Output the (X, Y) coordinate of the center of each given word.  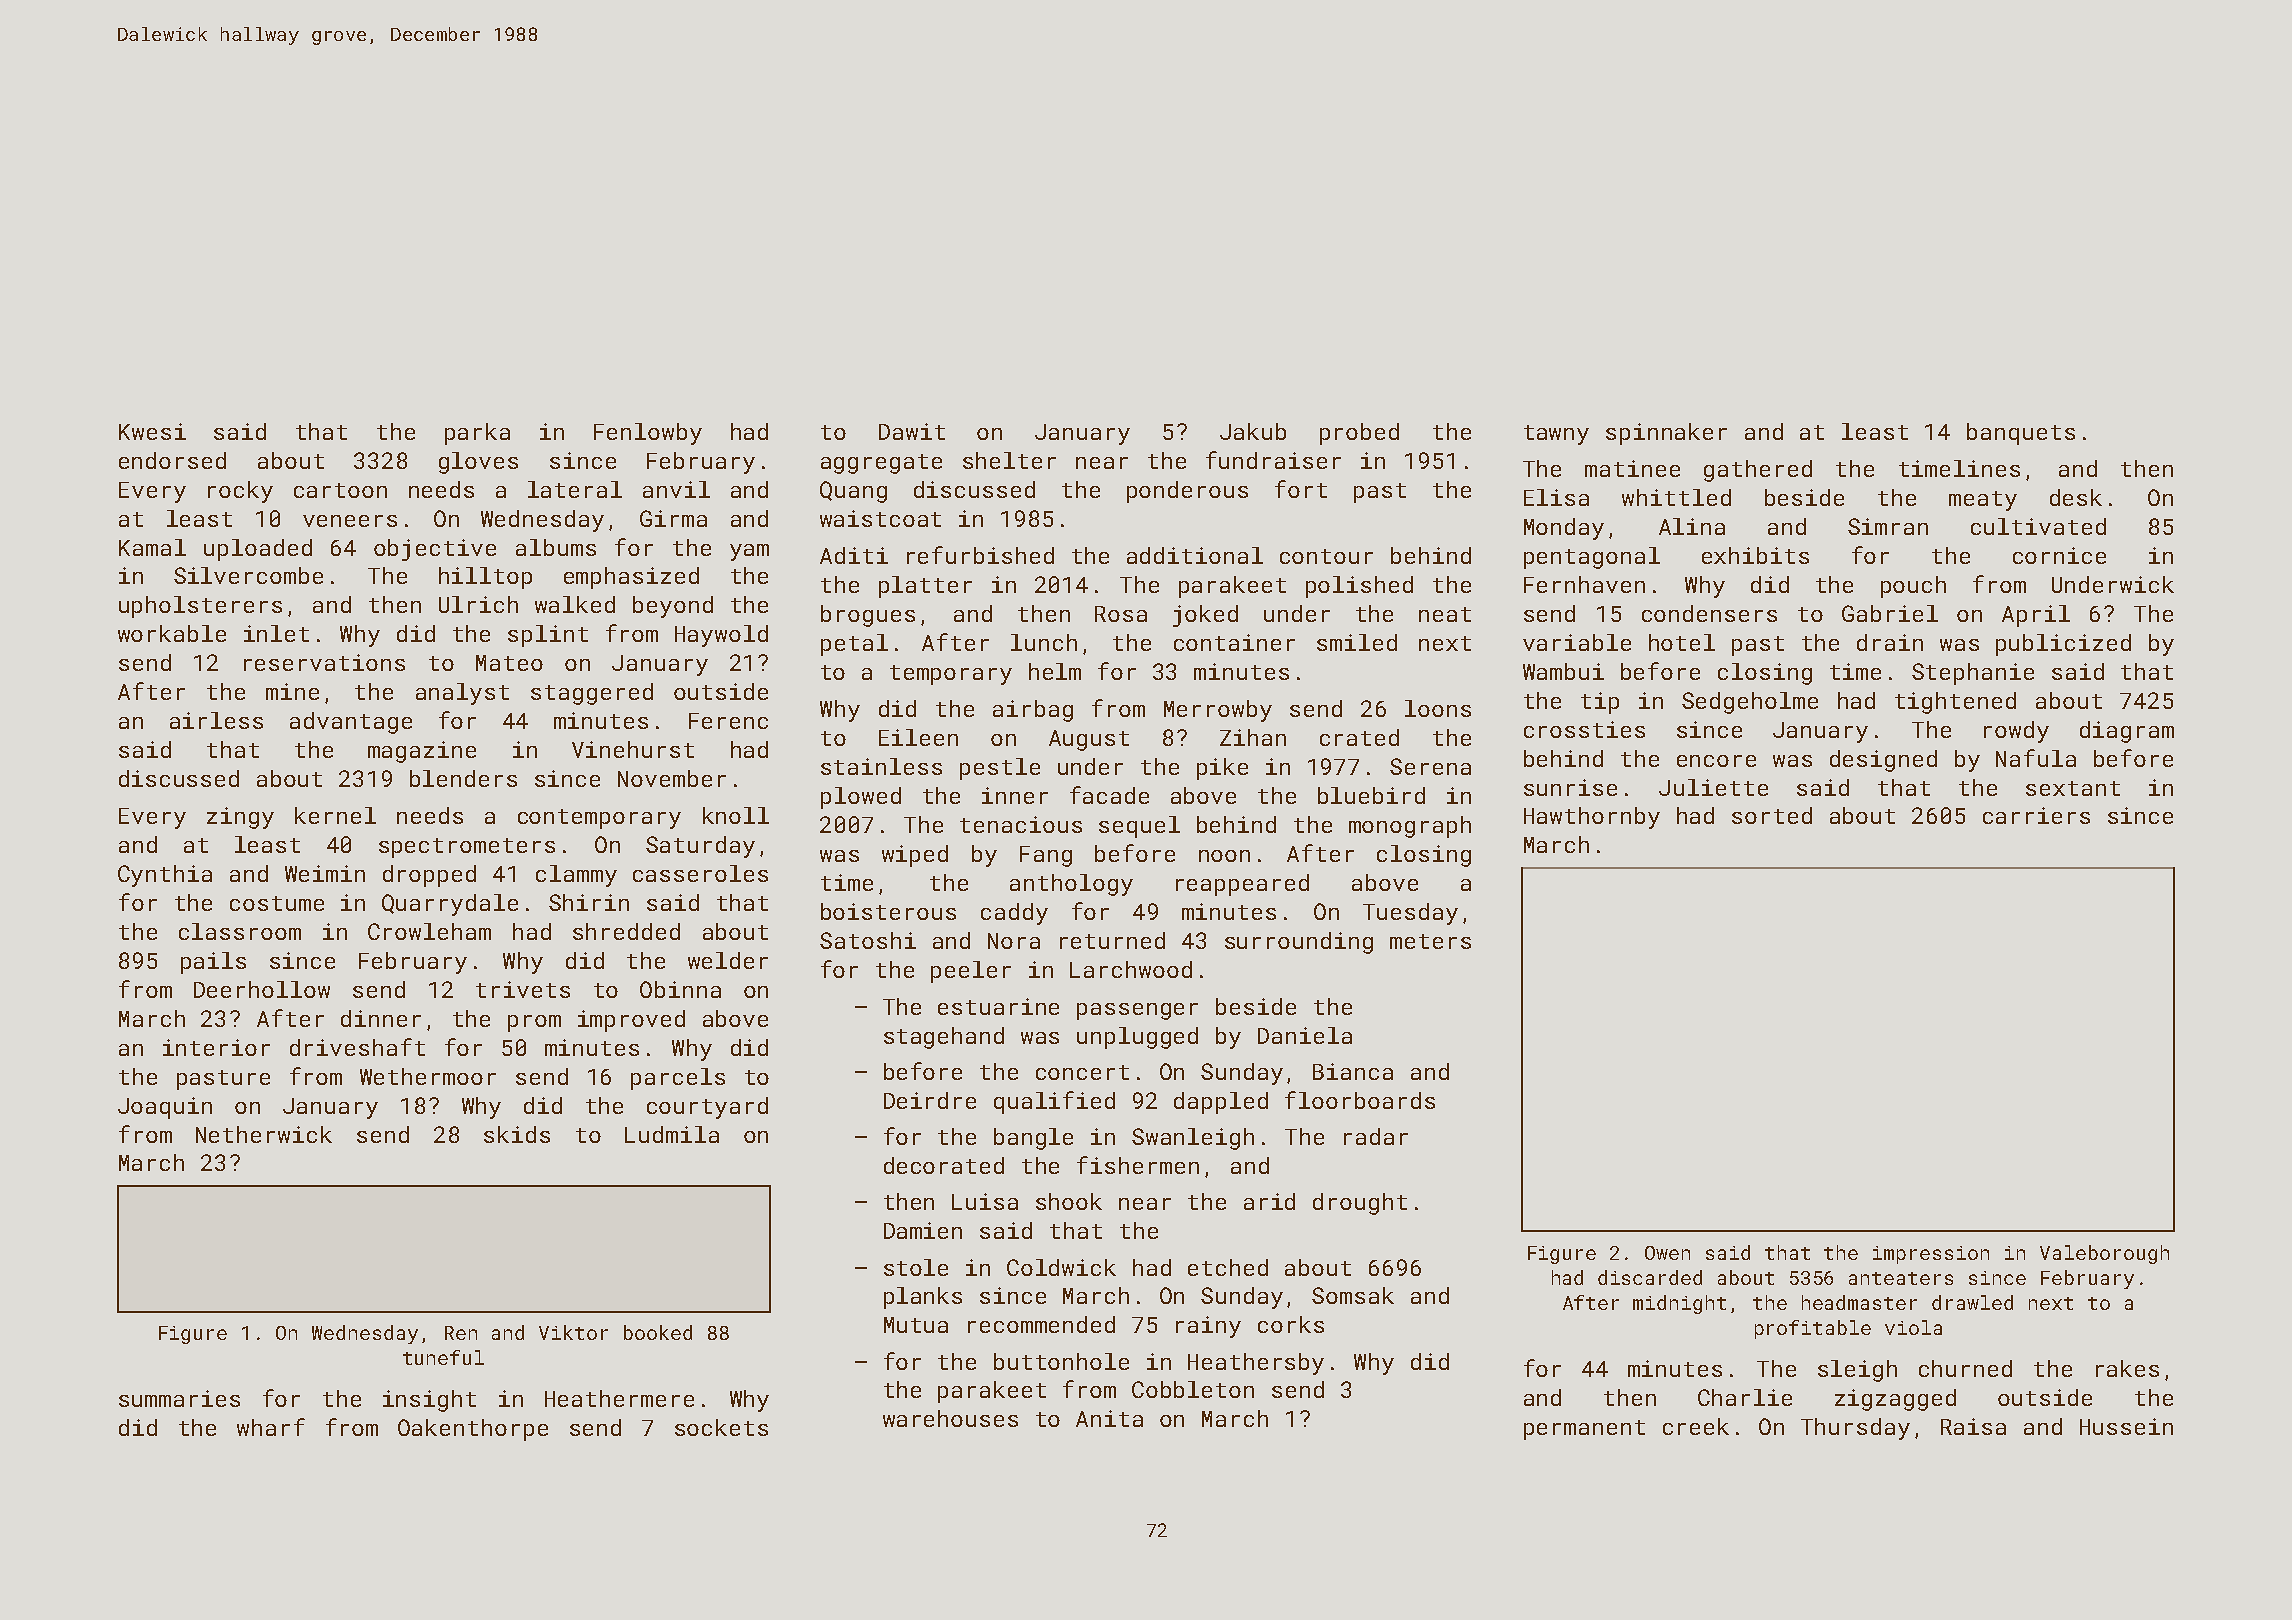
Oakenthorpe (473, 1430)
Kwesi (152, 431)
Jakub (1253, 431)
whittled (1676, 497)
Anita (1109, 1418)
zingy (240, 818)
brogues (868, 616)
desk (2076, 497)
